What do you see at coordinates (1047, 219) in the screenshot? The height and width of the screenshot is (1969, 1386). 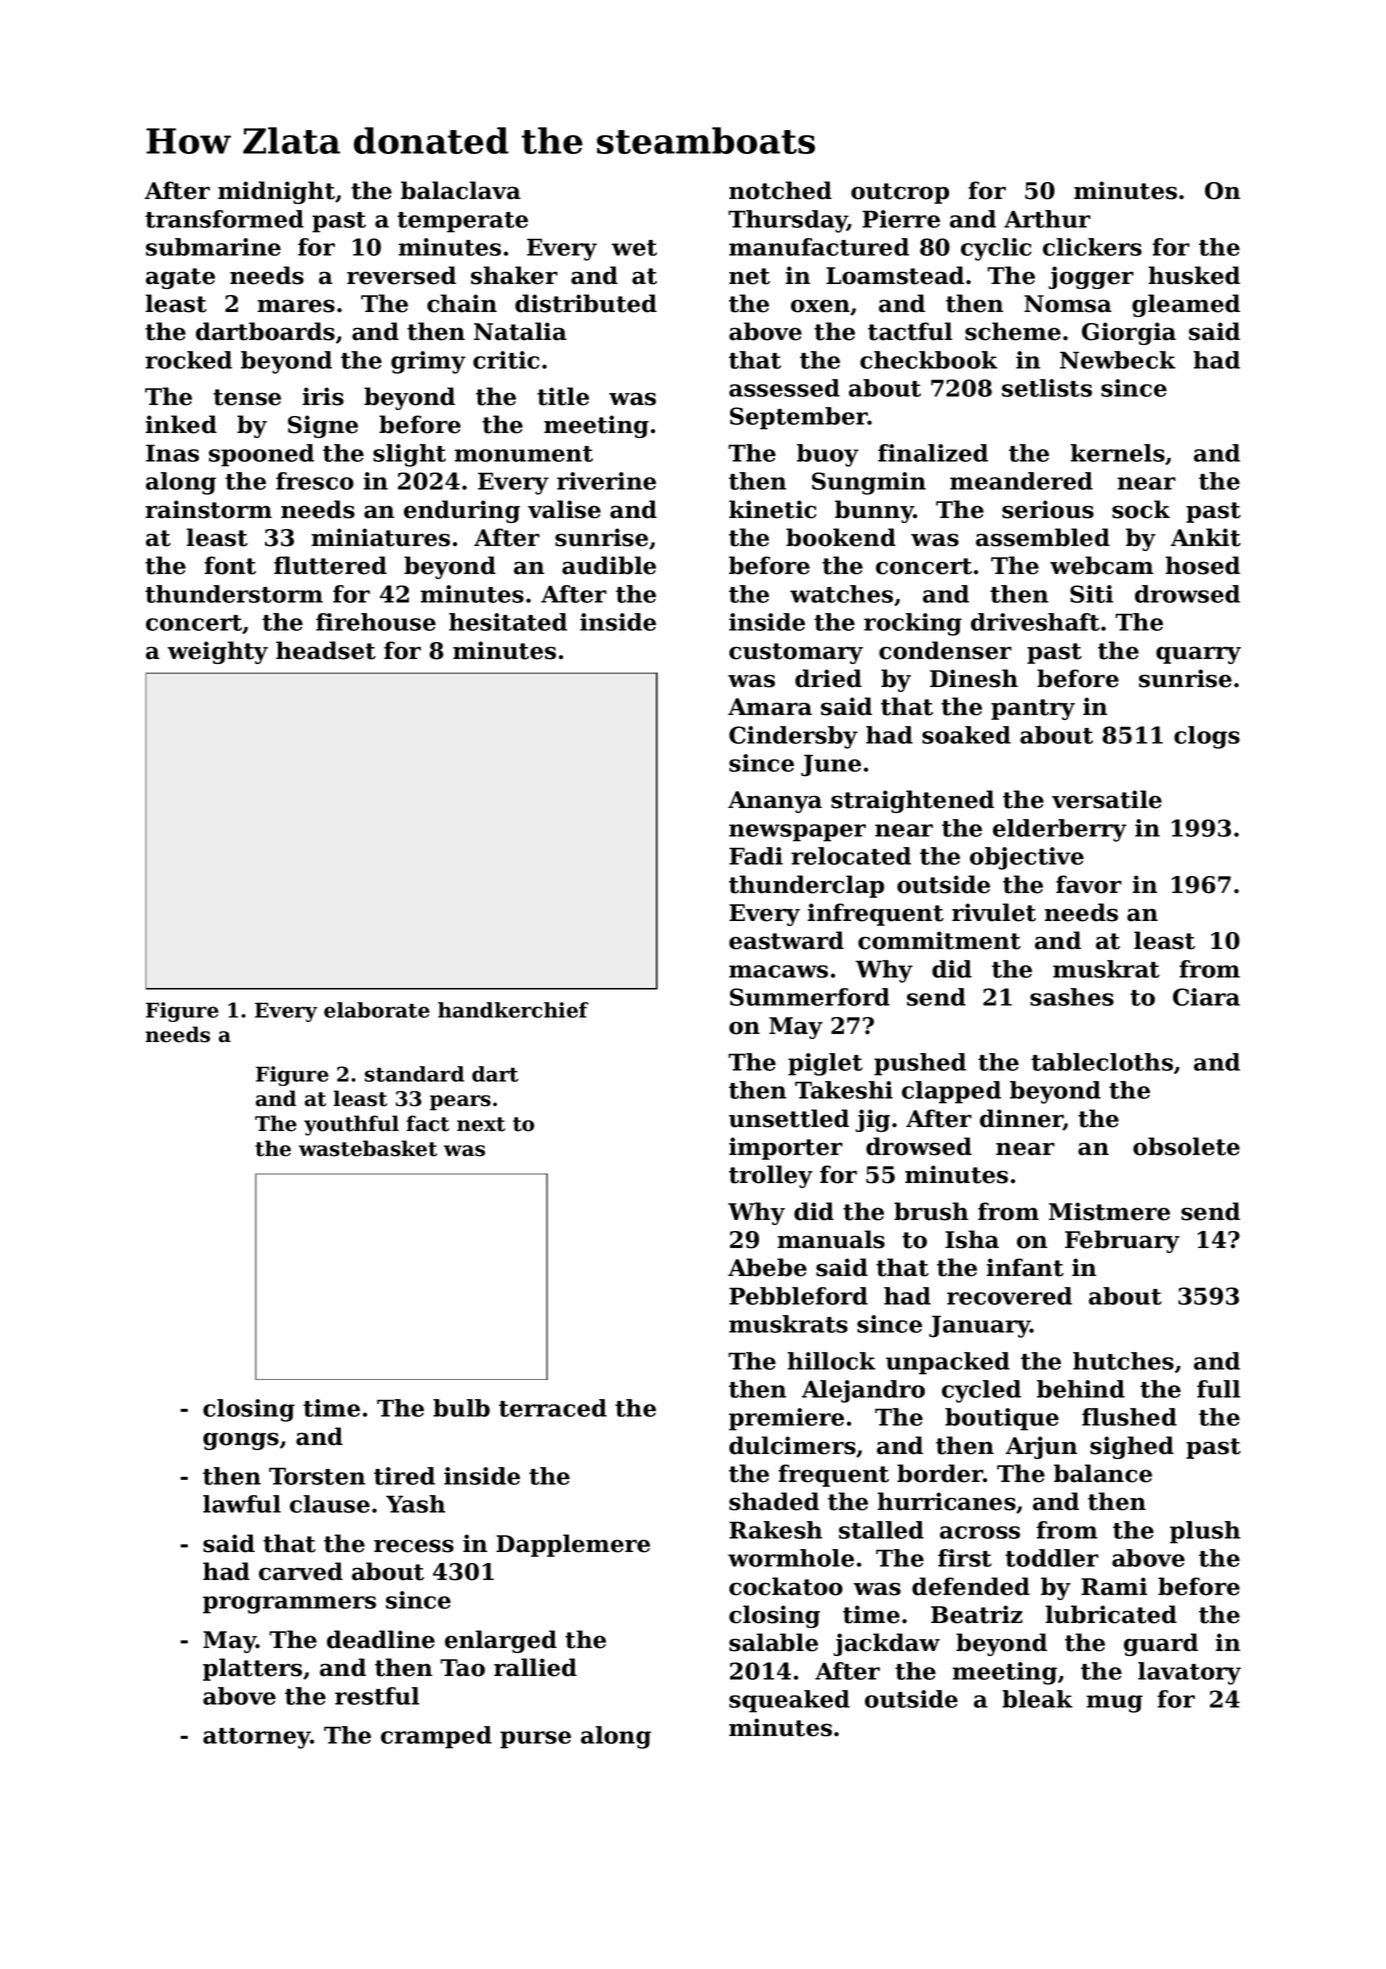 I see `Arthur` at bounding box center [1047, 219].
